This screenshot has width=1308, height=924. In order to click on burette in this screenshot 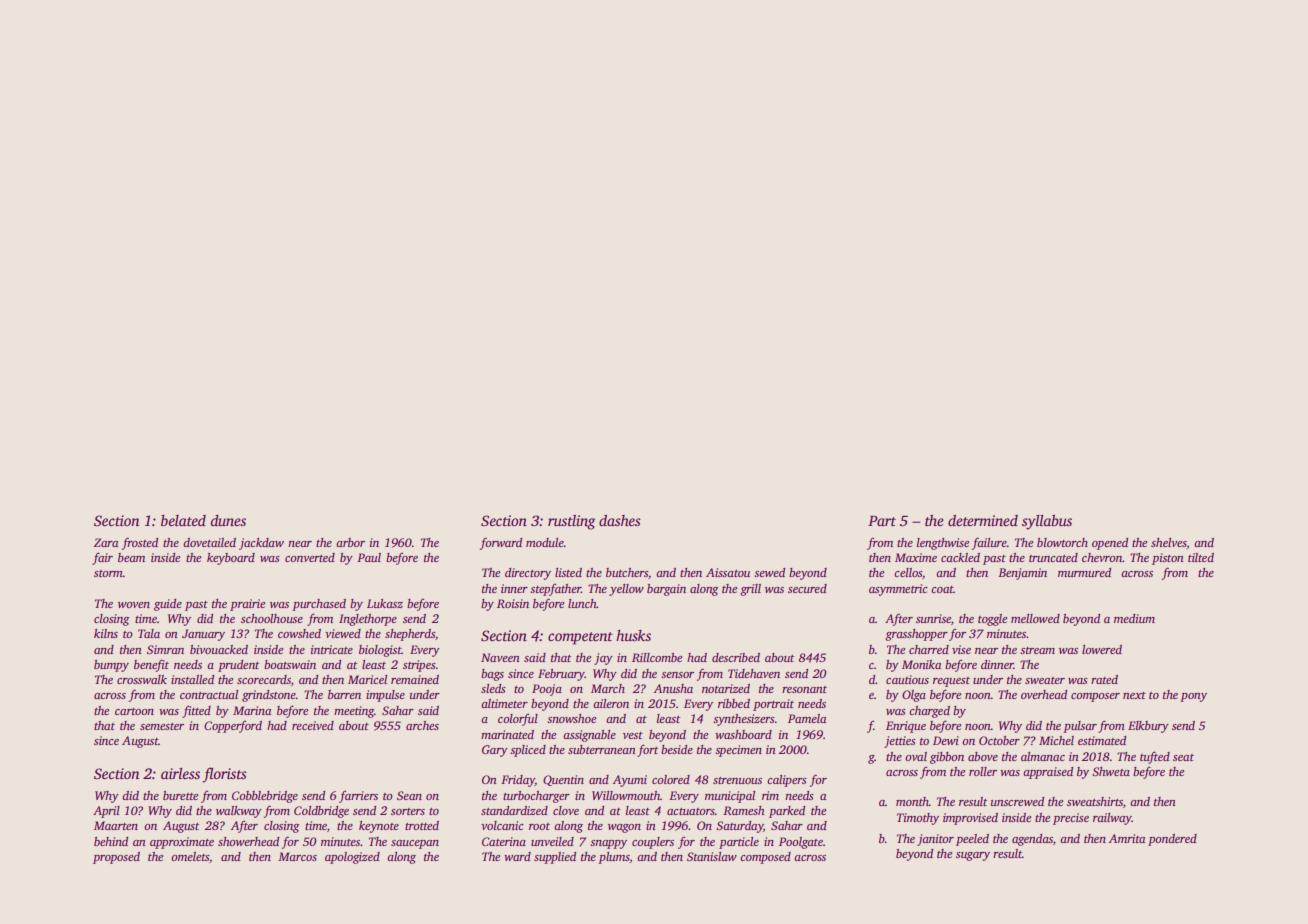, I will do `click(180, 795)`.
